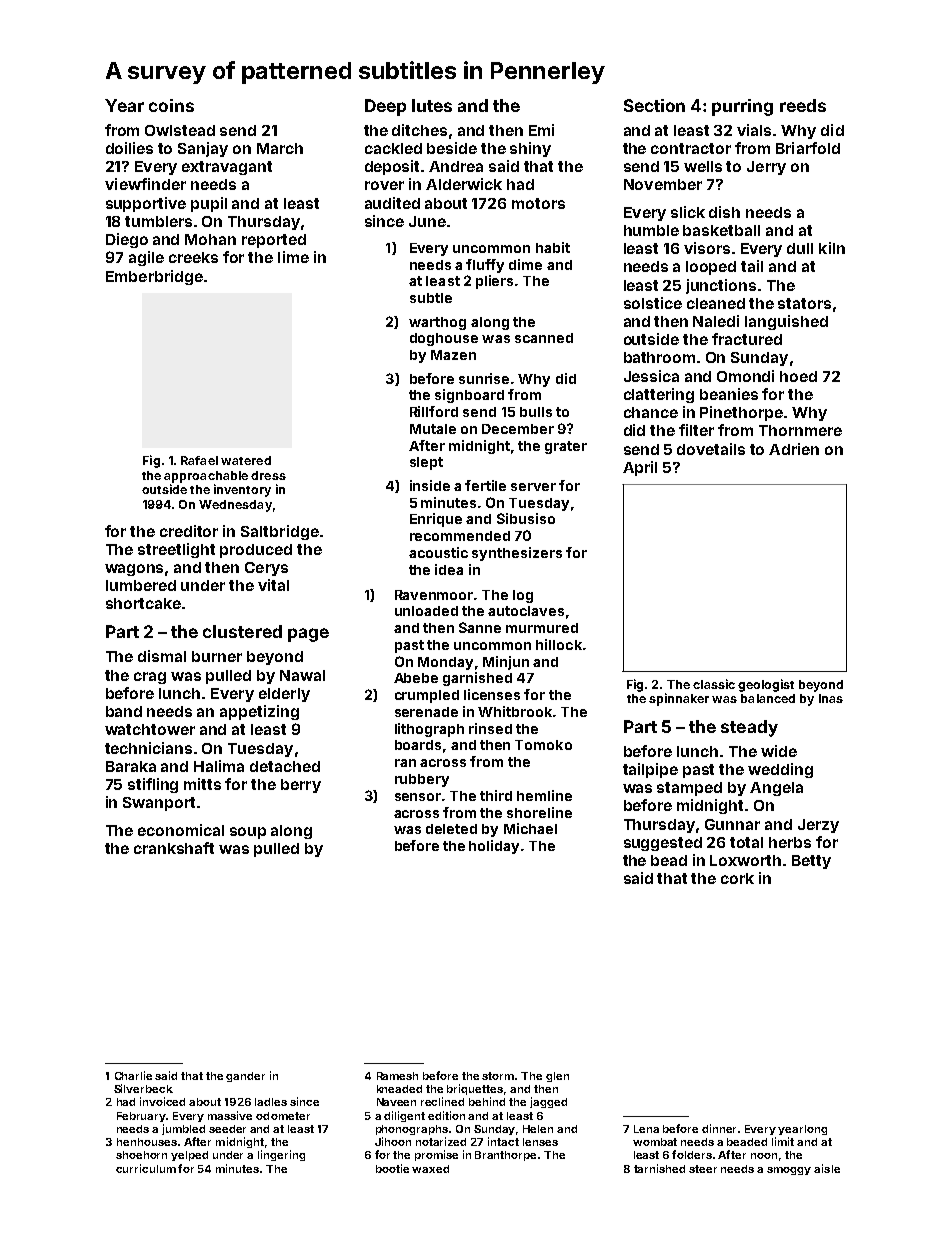 The height and width of the screenshot is (1233, 952). Describe the element at coordinates (789, 1171) in the screenshot. I see `smoggy` at that location.
